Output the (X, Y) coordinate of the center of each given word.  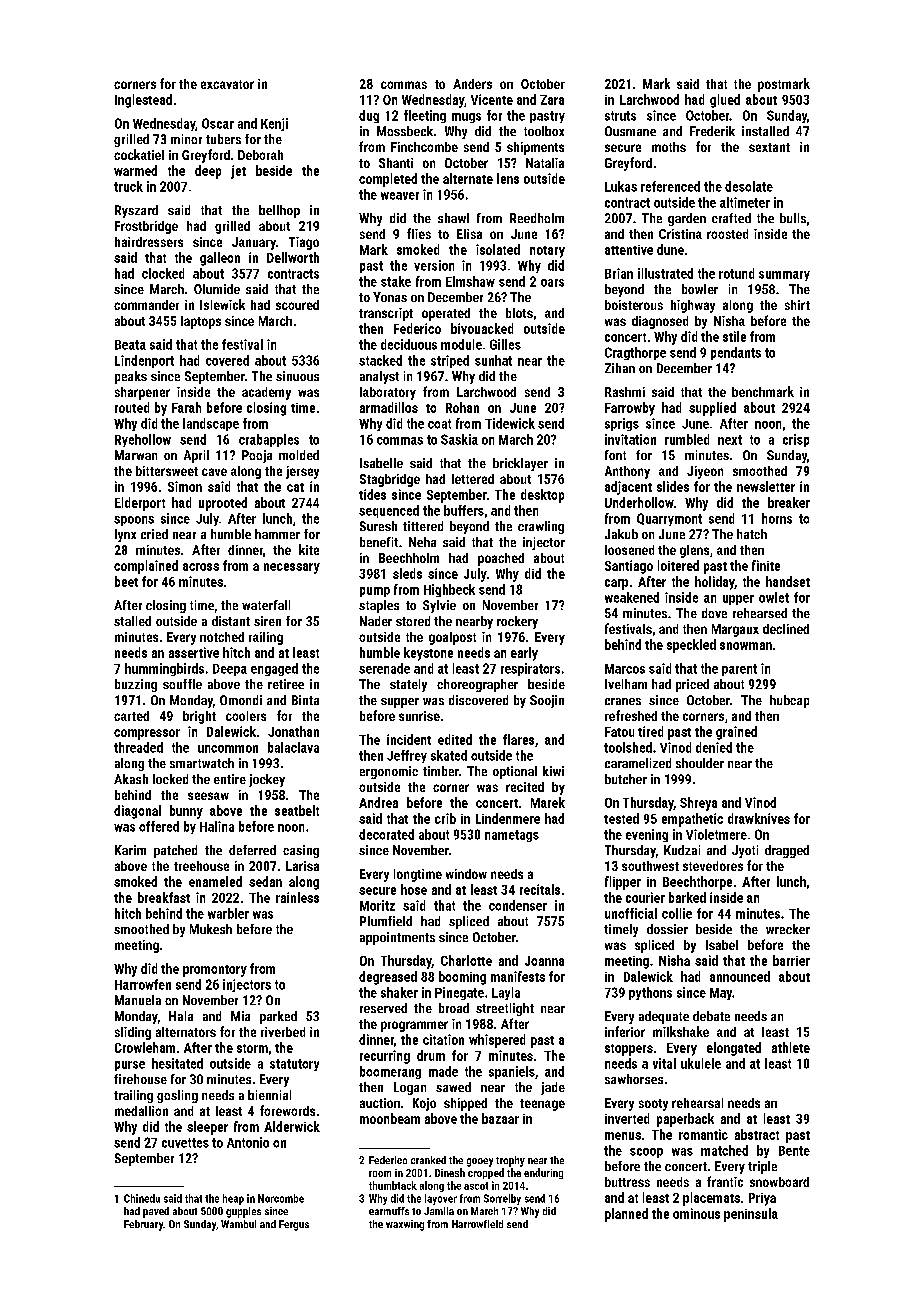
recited (525, 787)
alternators (186, 1032)
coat (439, 424)
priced (692, 685)
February (143, 1225)
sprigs (622, 424)
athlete (791, 1047)
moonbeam (390, 1118)
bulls (793, 218)
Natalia (545, 163)
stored (413, 621)
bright (199, 717)
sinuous (297, 376)
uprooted (223, 504)
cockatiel (139, 154)
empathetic (692, 820)
